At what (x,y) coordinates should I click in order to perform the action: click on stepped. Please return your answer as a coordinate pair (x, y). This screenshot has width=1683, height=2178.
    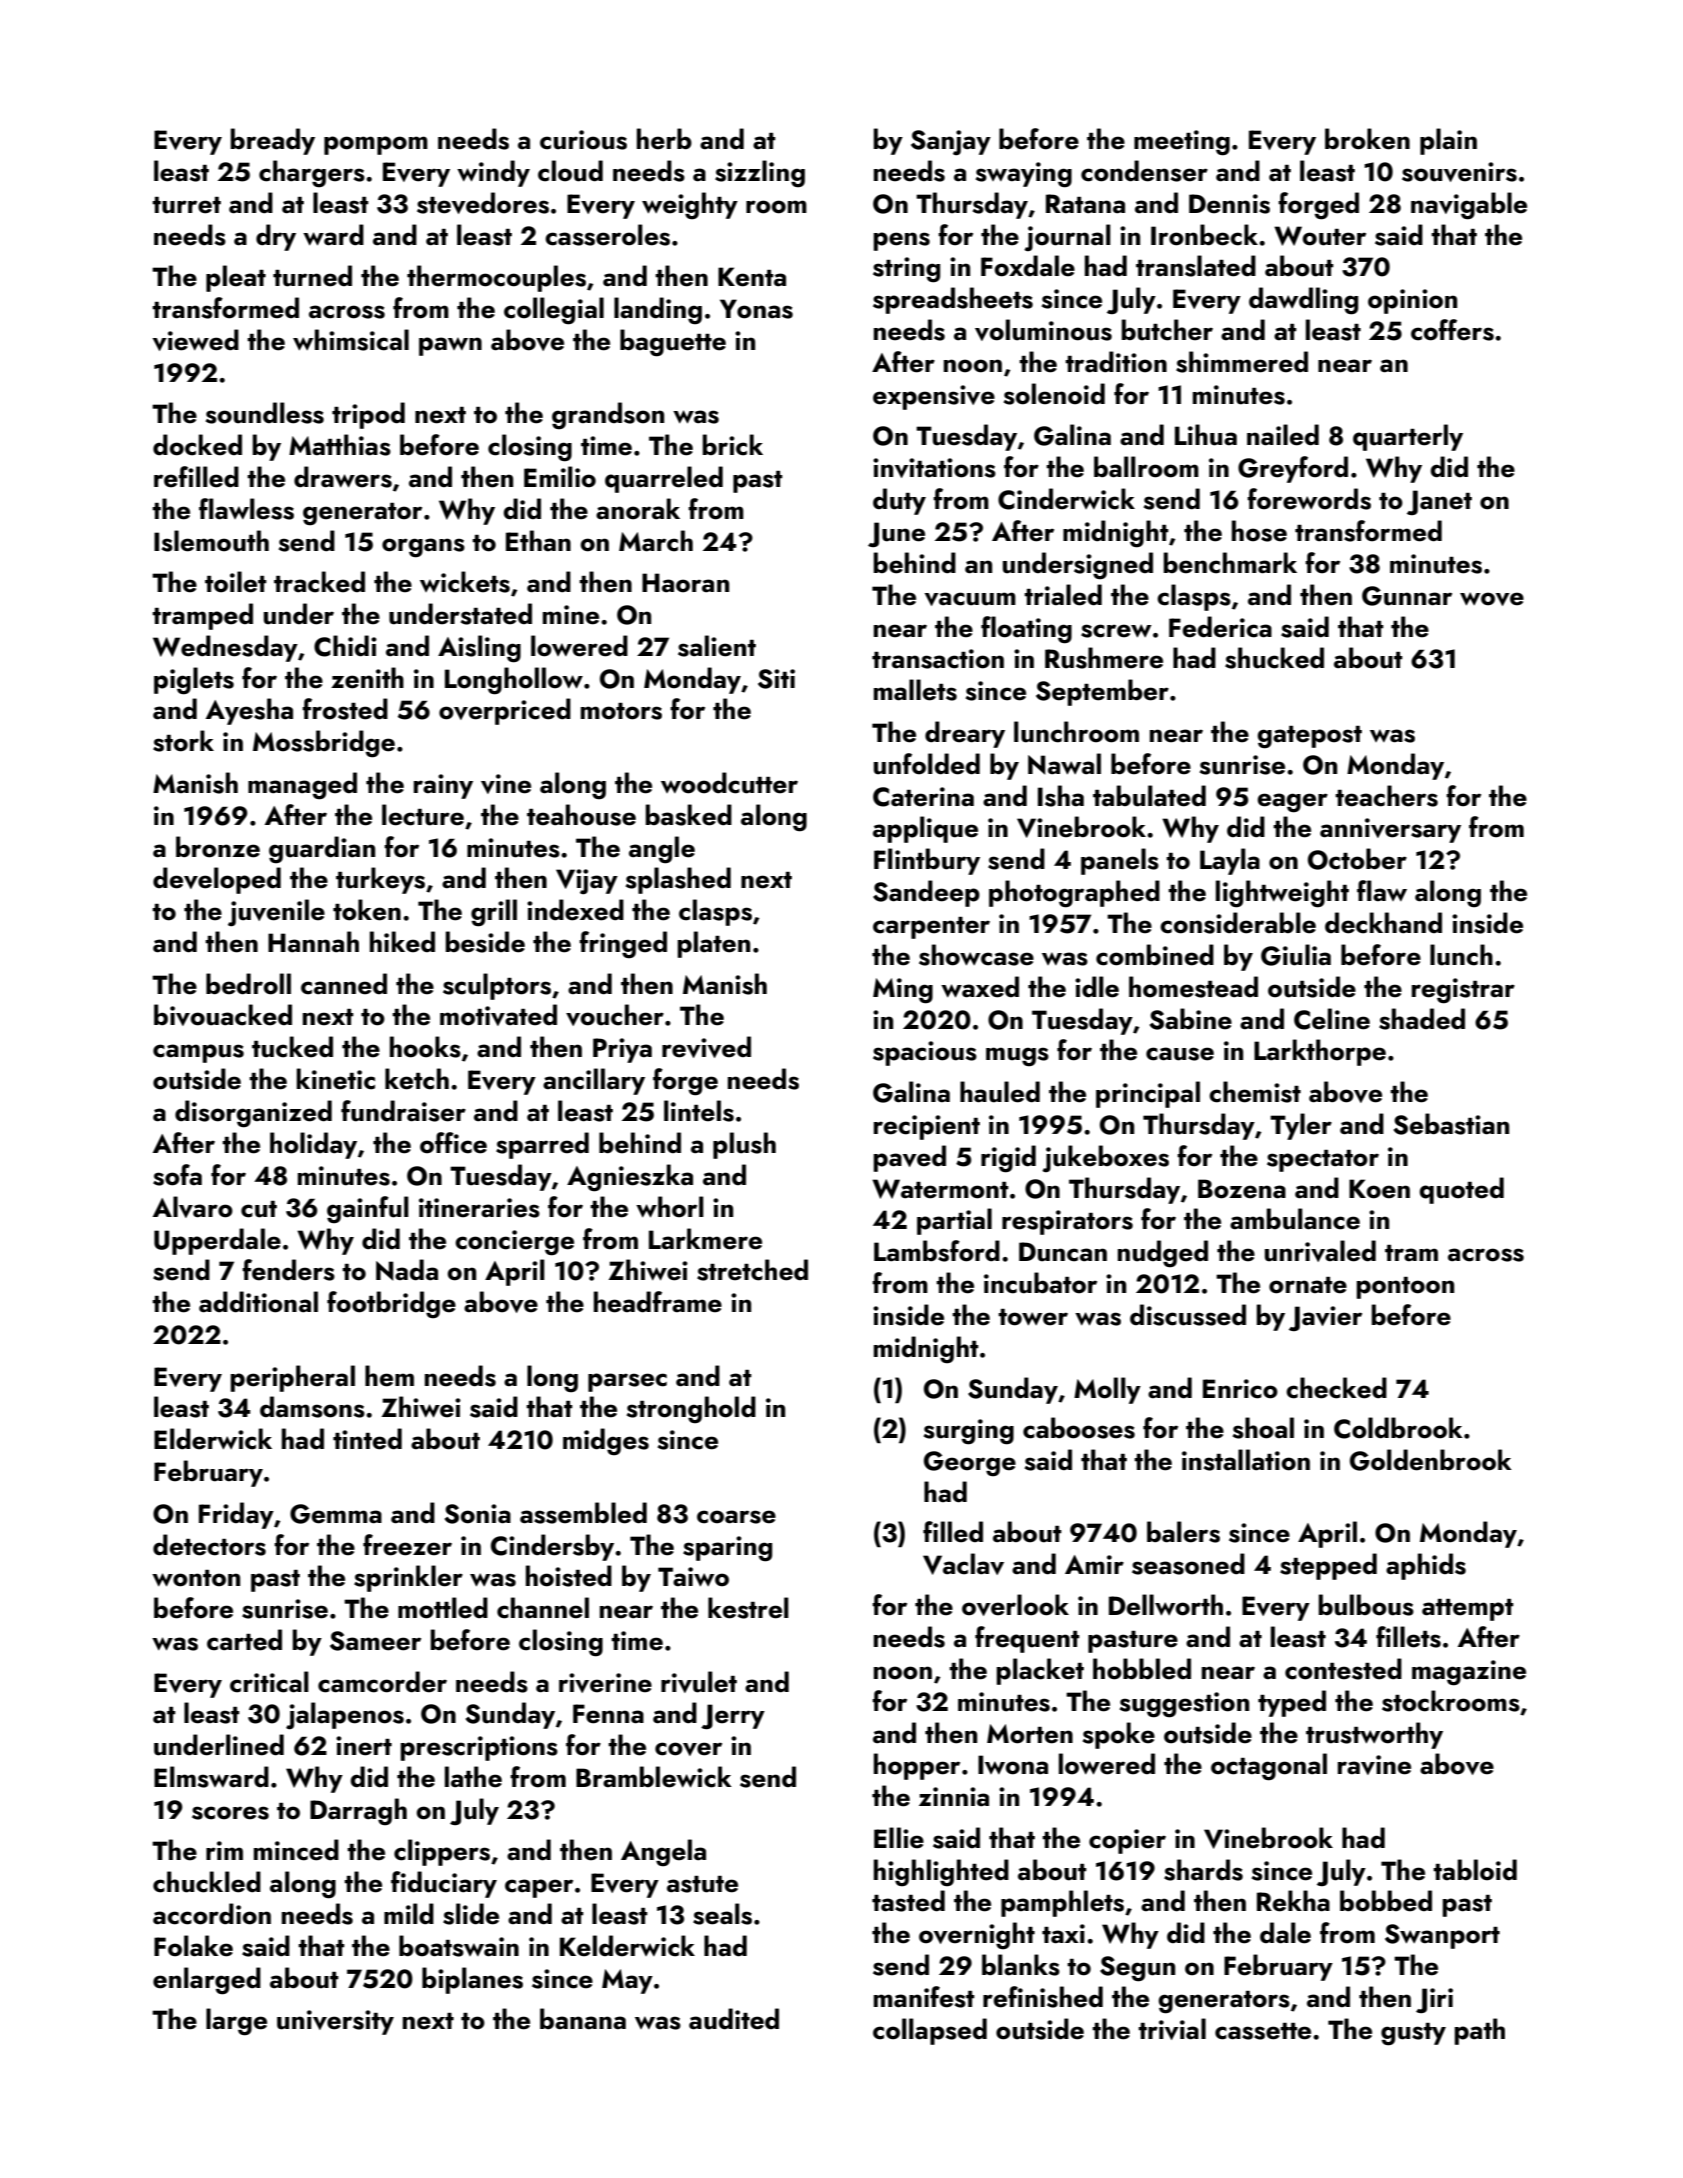
    Looking at the image, I should click on (1328, 1566).
